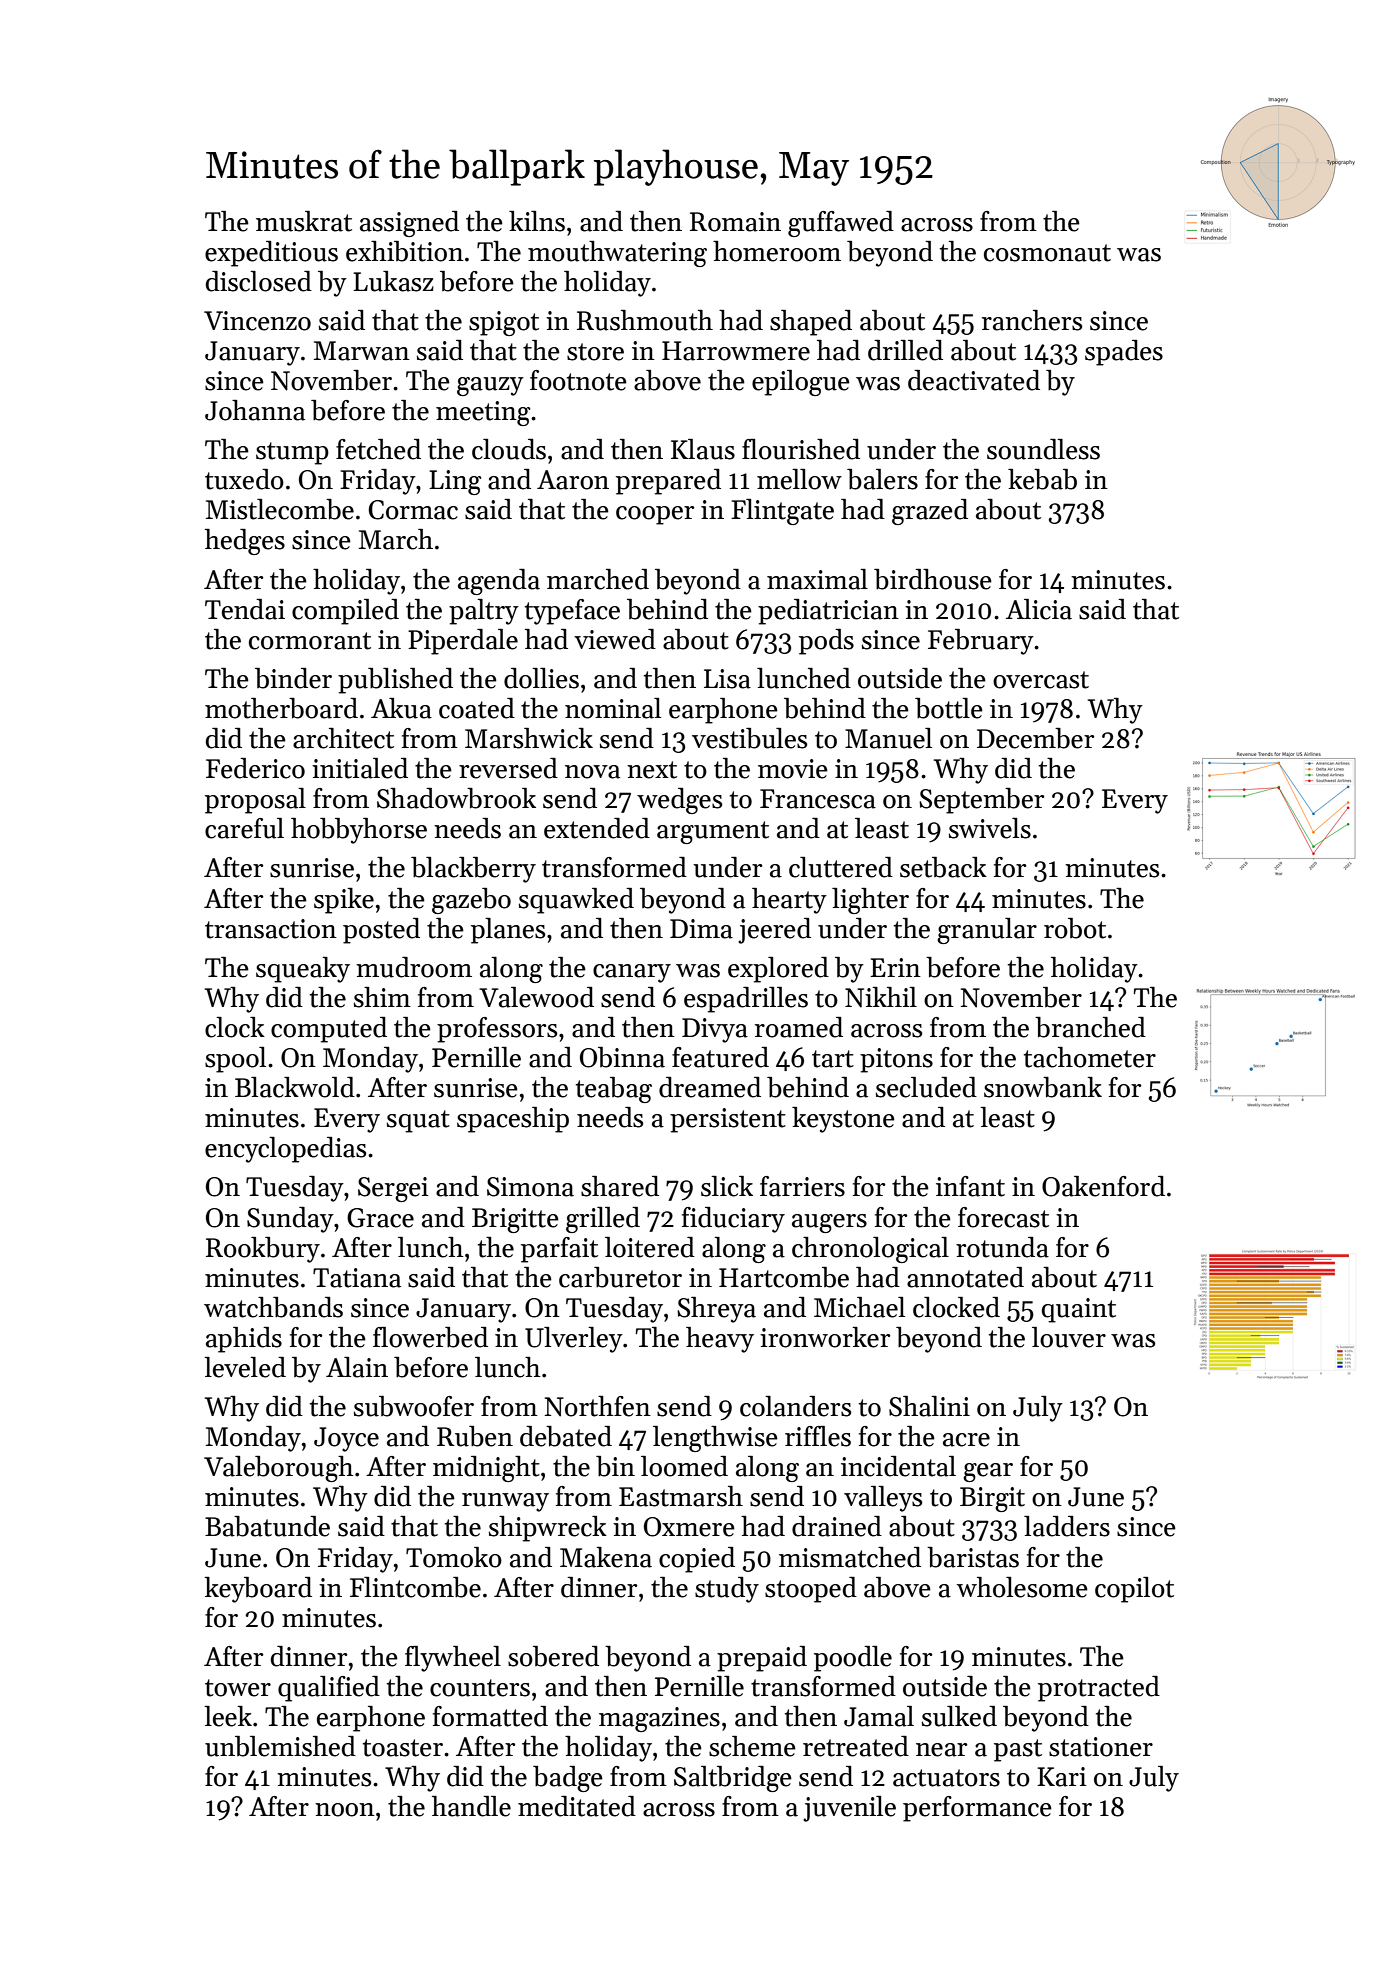 This image has width=1386, height=1969. I want to click on stooped, so click(811, 1590).
